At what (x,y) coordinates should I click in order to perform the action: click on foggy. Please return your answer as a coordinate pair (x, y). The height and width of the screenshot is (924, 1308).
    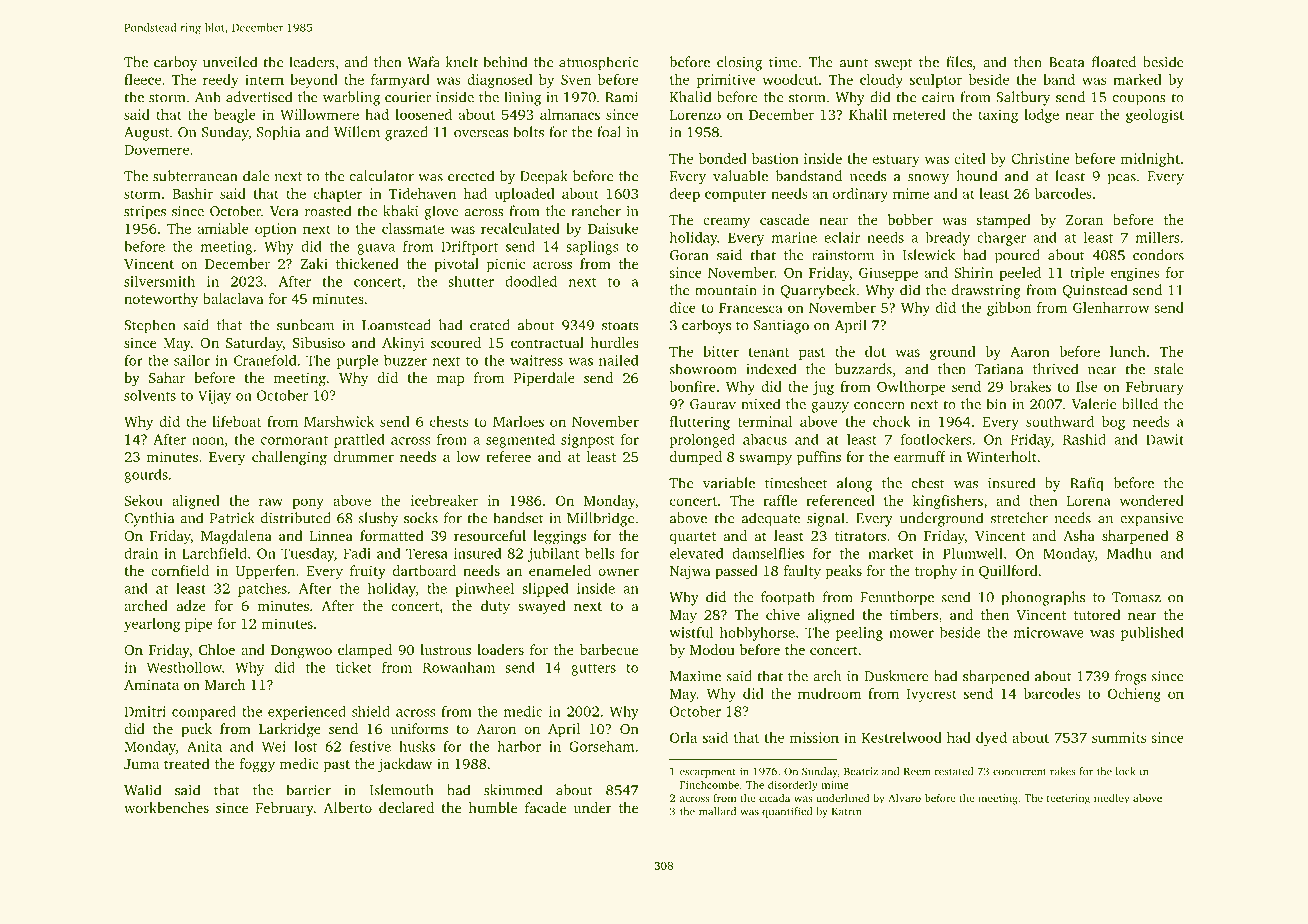
    Looking at the image, I should click on (257, 765).
